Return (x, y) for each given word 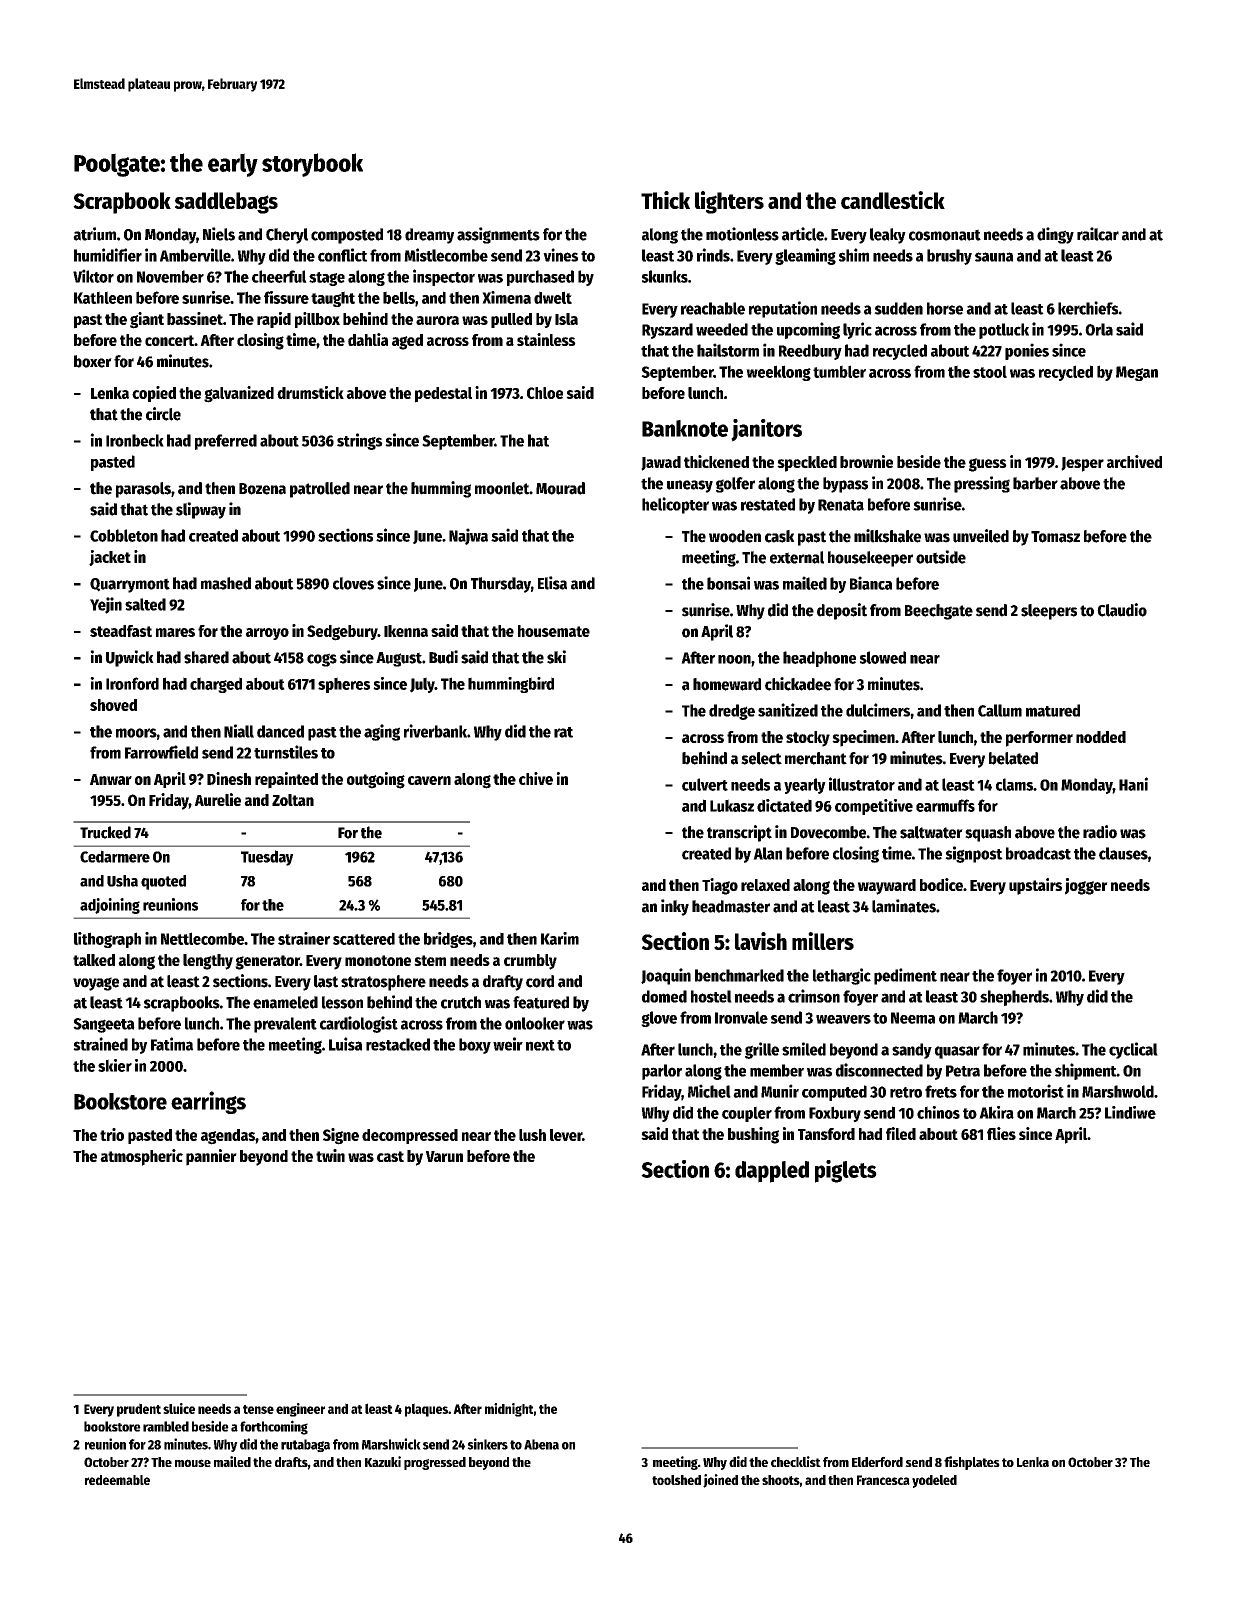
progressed (435, 1463)
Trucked (105, 832)
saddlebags (226, 203)
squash (988, 834)
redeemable (117, 1480)
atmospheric (141, 1157)
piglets (846, 1171)
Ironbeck (135, 440)
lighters (729, 202)
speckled (807, 464)
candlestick (893, 200)
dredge (732, 712)
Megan (1137, 373)
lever (566, 1135)
